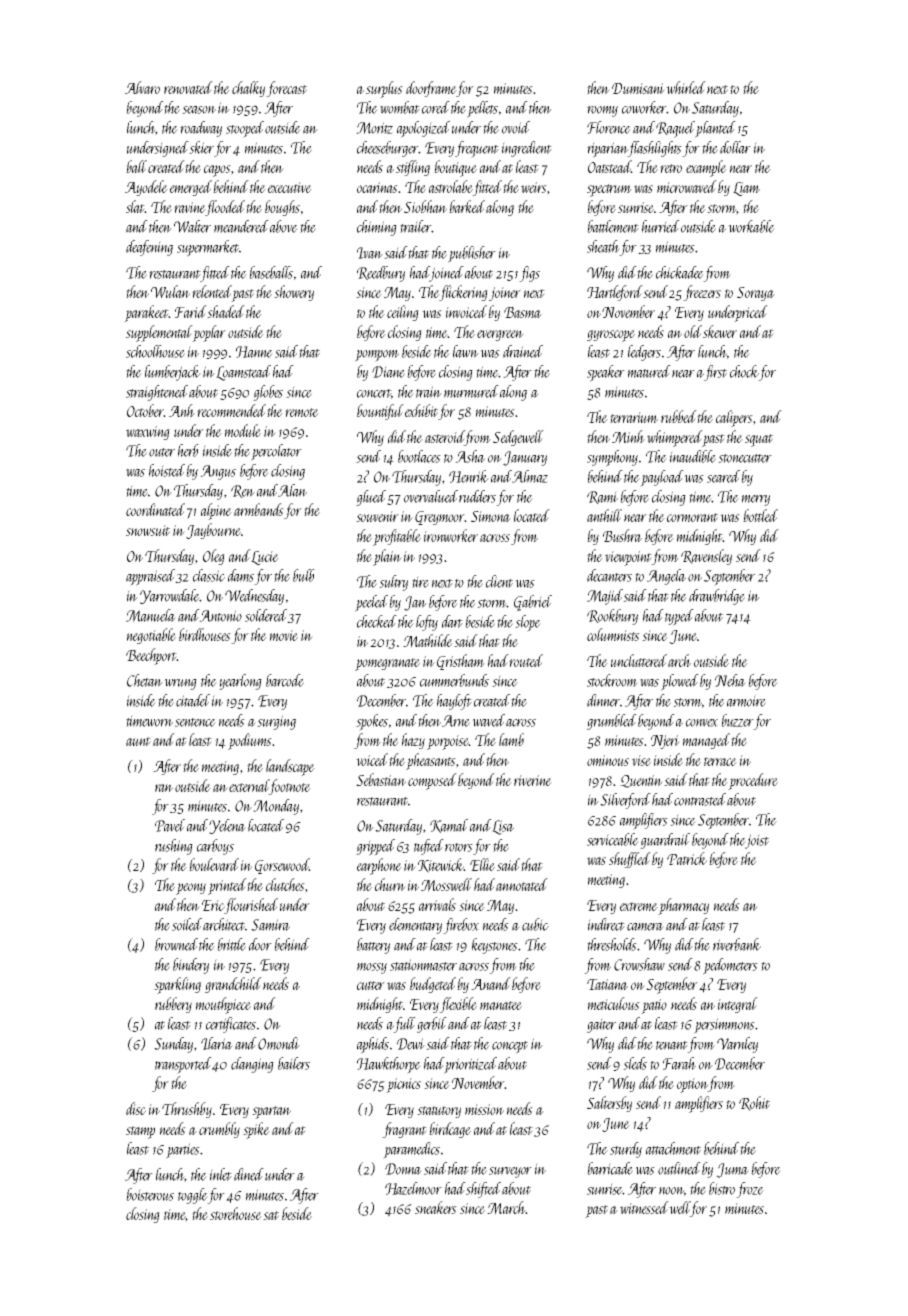 The height and width of the screenshot is (1316, 908). What do you see at coordinates (472, 254) in the screenshot?
I see `publisher` at bounding box center [472, 254].
